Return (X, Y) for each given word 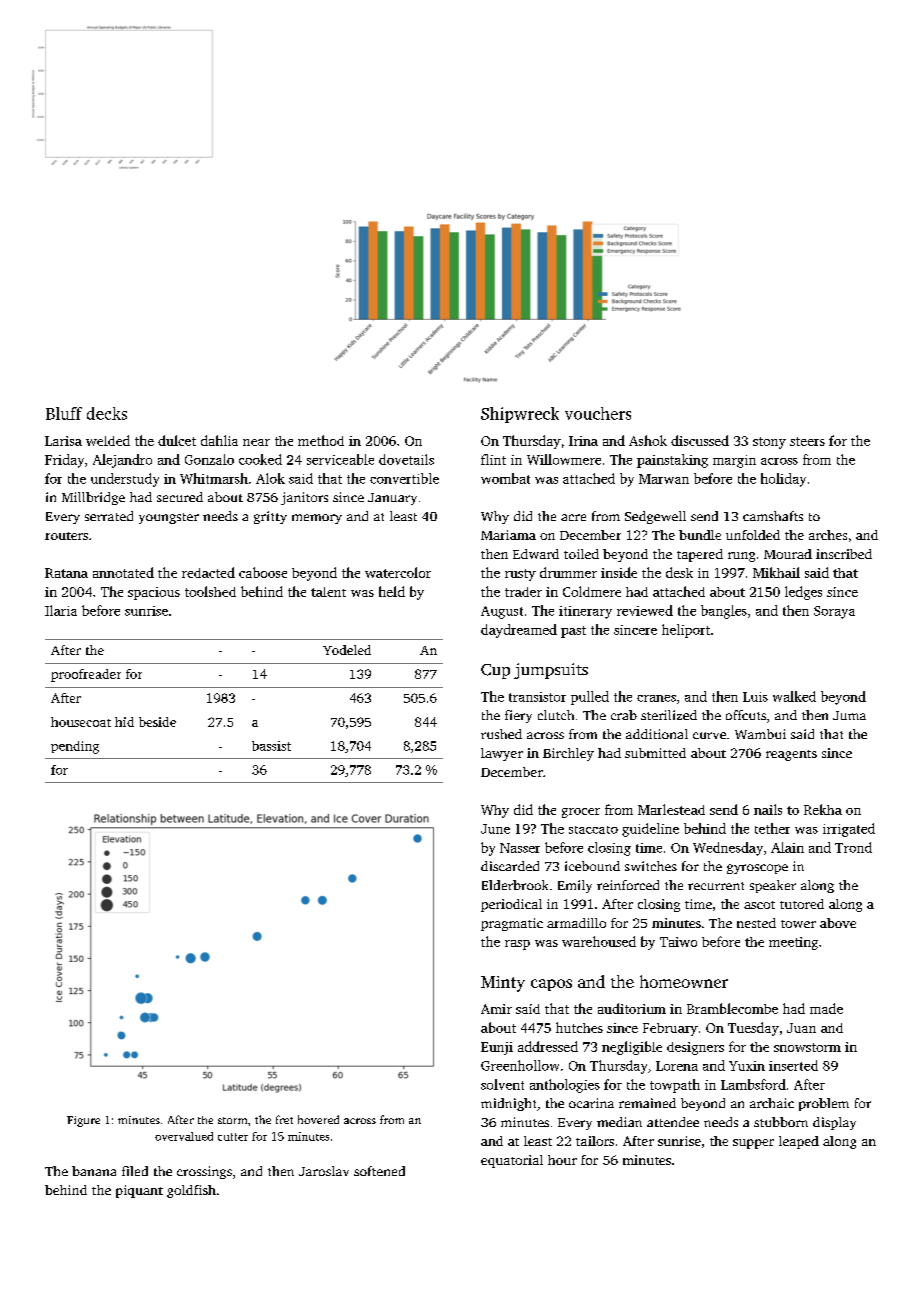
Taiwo (678, 942)
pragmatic (512, 924)
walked (794, 696)
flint (493, 459)
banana (94, 1171)
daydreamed (519, 631)
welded (108, 440)
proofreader (86, 675)
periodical (511, 905)
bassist (271, 746)
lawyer (502, 754)
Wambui (760, 734)
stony (769, 443)
